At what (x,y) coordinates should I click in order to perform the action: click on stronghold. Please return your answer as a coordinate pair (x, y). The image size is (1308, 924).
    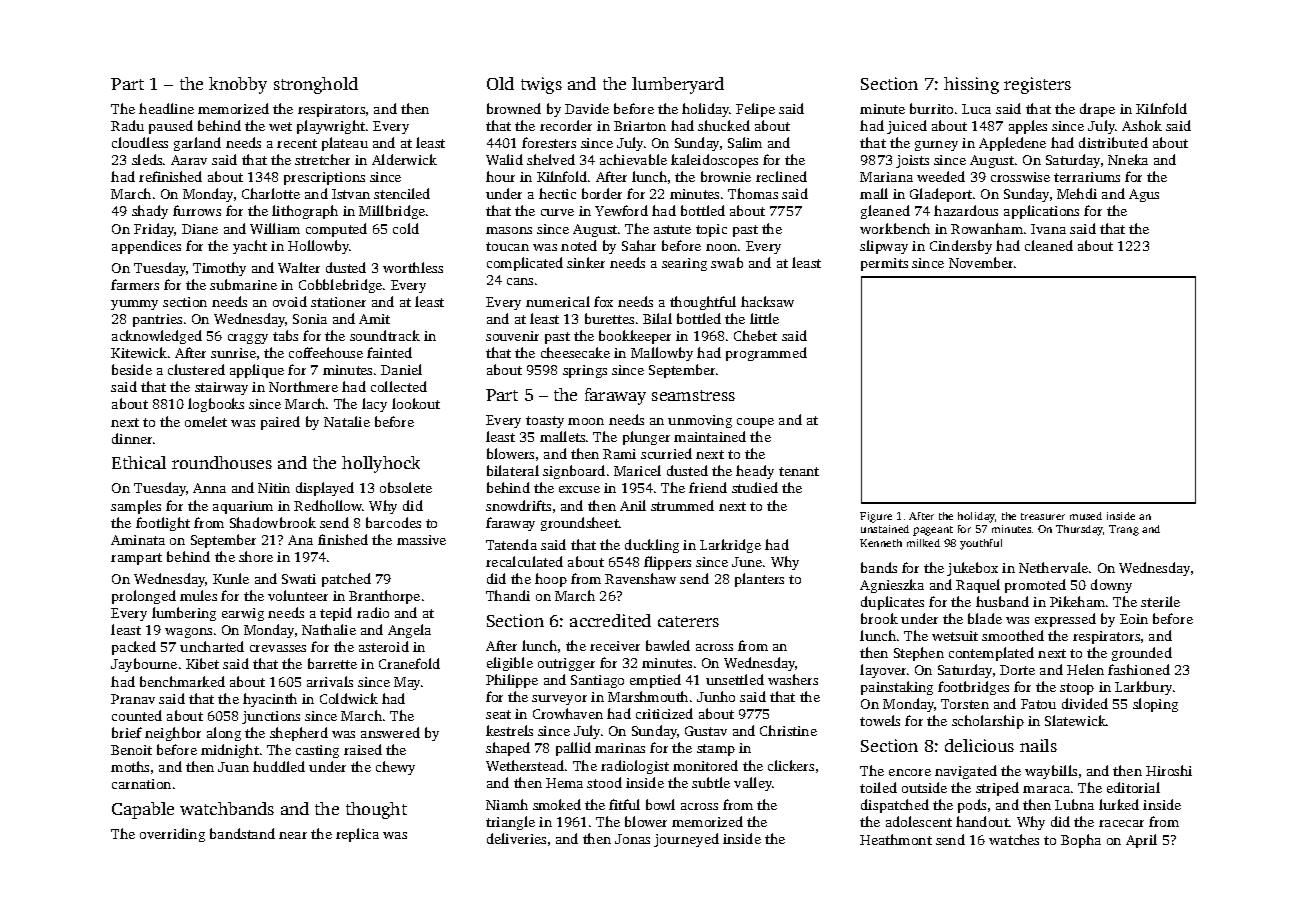
    Looking at the image, I should click on (316, 85).
